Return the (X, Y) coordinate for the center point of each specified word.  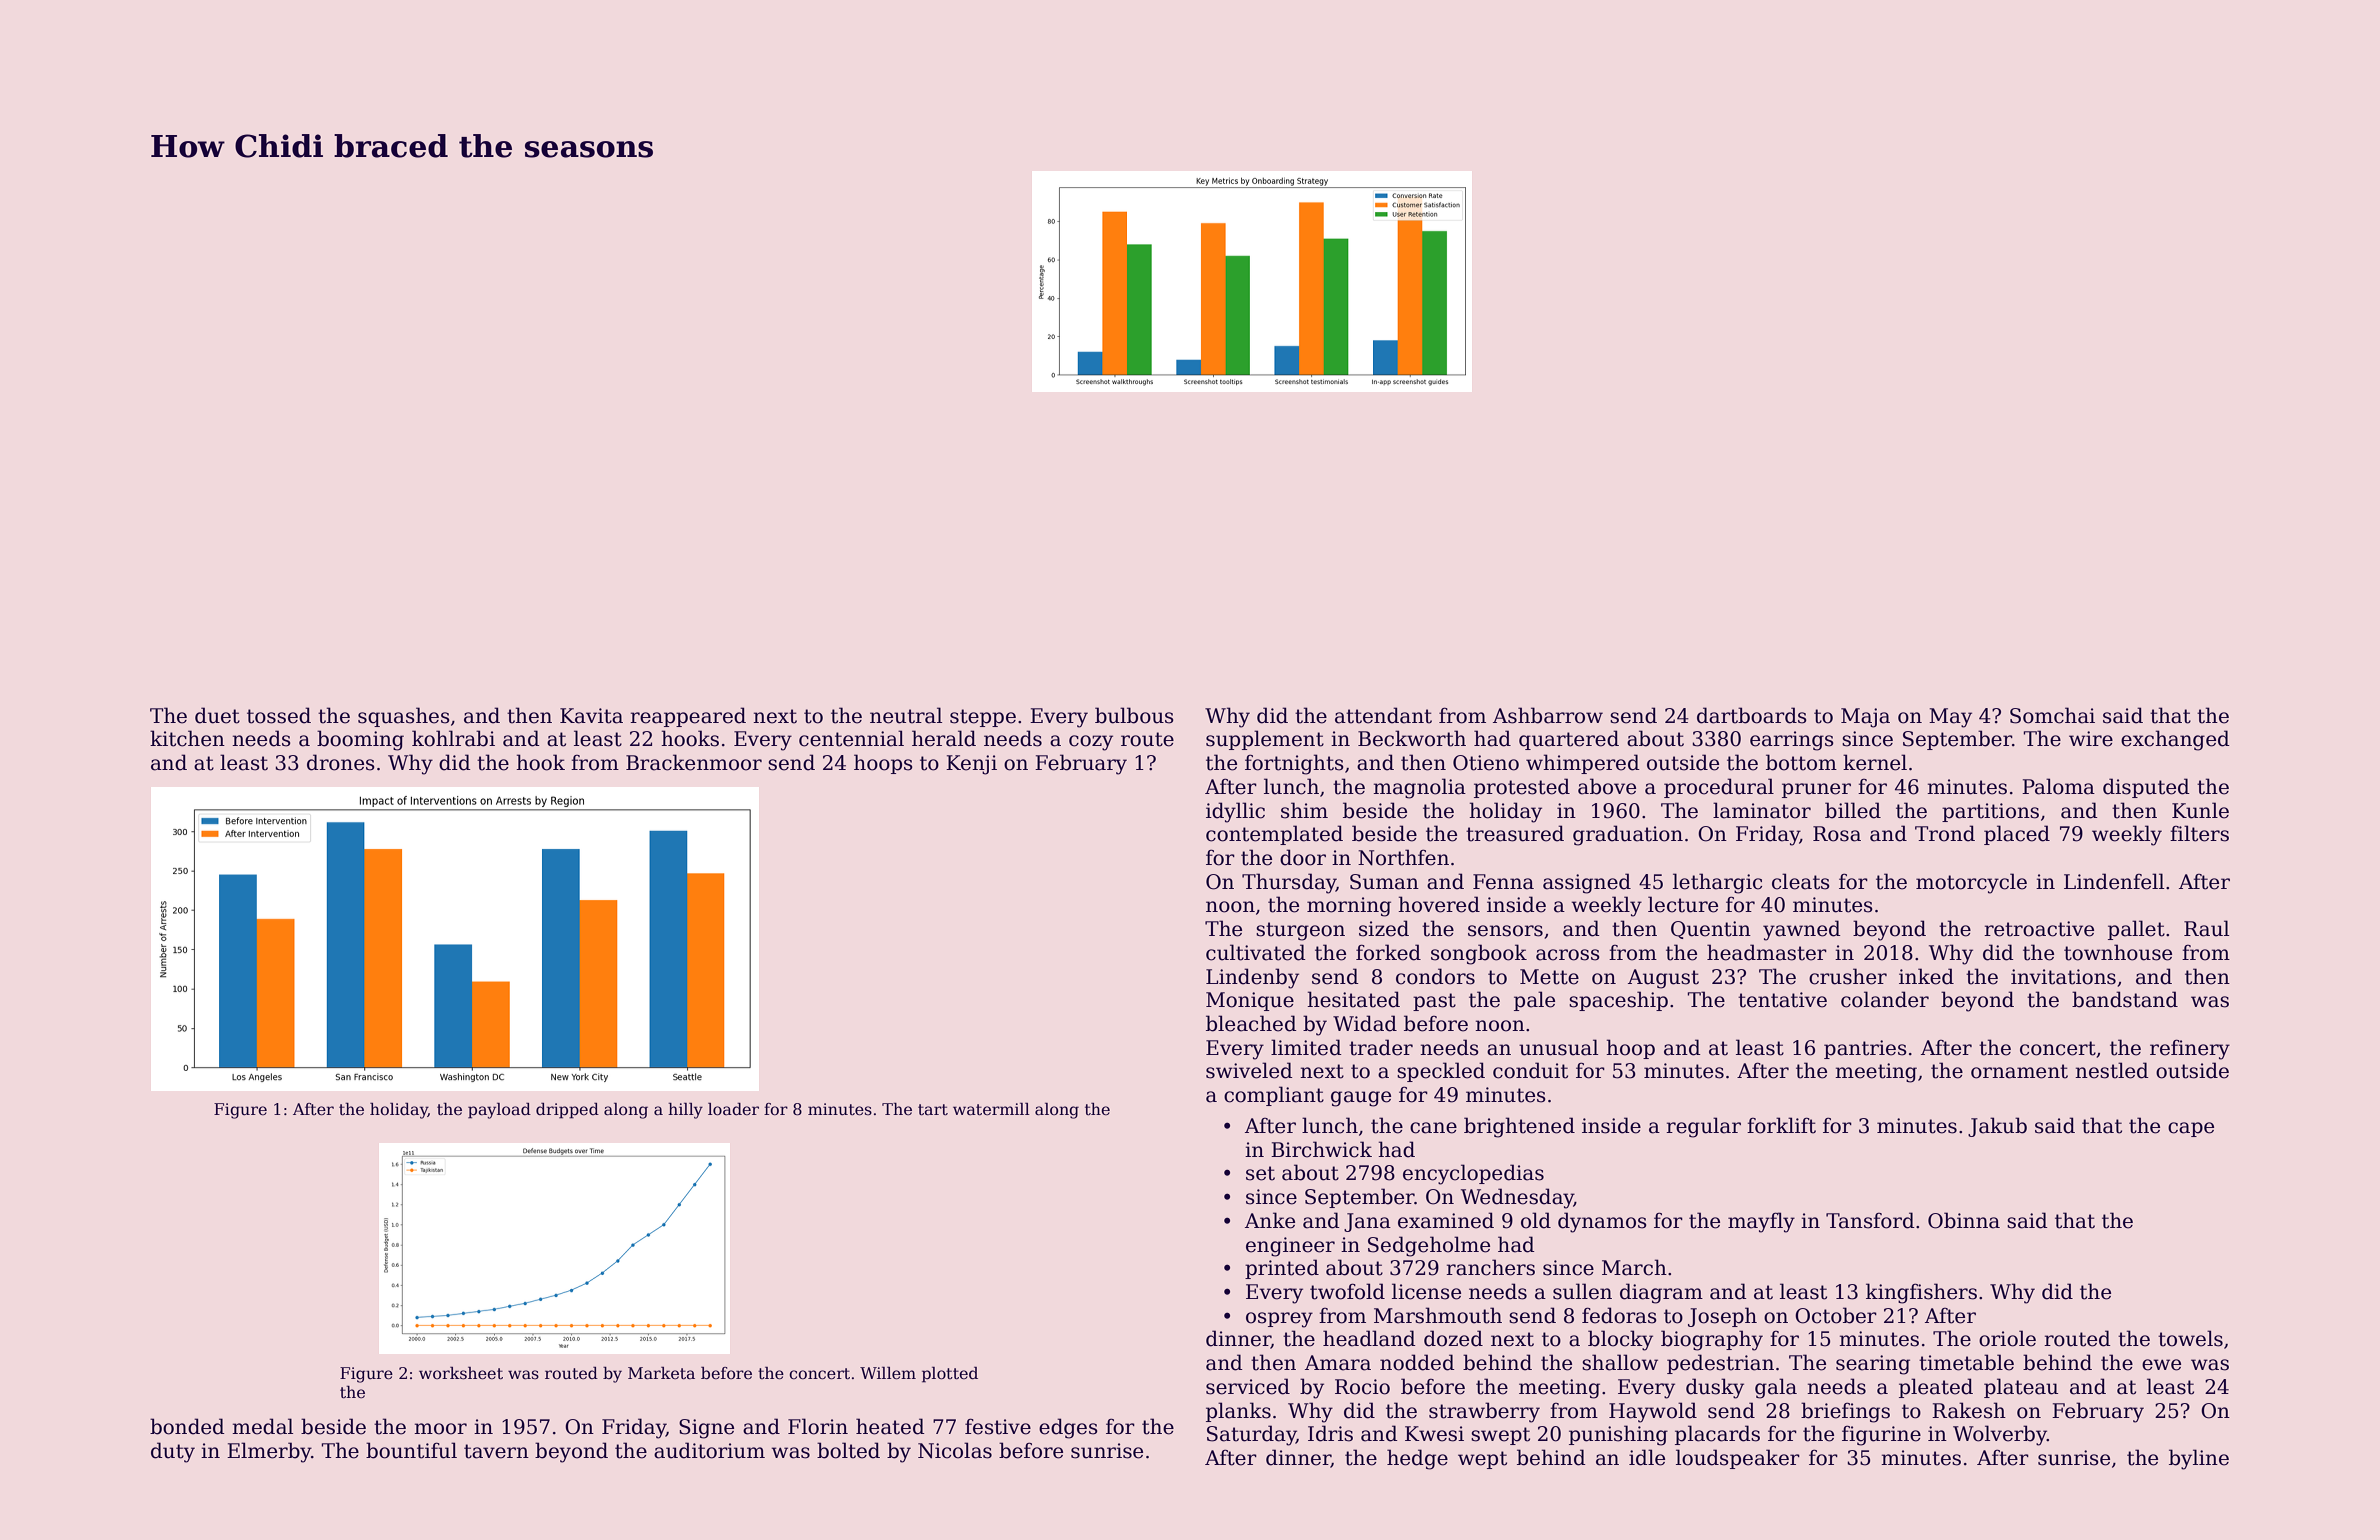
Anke (1270, 1220)
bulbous (1134, 715)
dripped (567, 1111)
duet (217, 715)
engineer (1290, 1247)
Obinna (1964, 1220)
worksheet (461, 1373)
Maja (1865, 718)
